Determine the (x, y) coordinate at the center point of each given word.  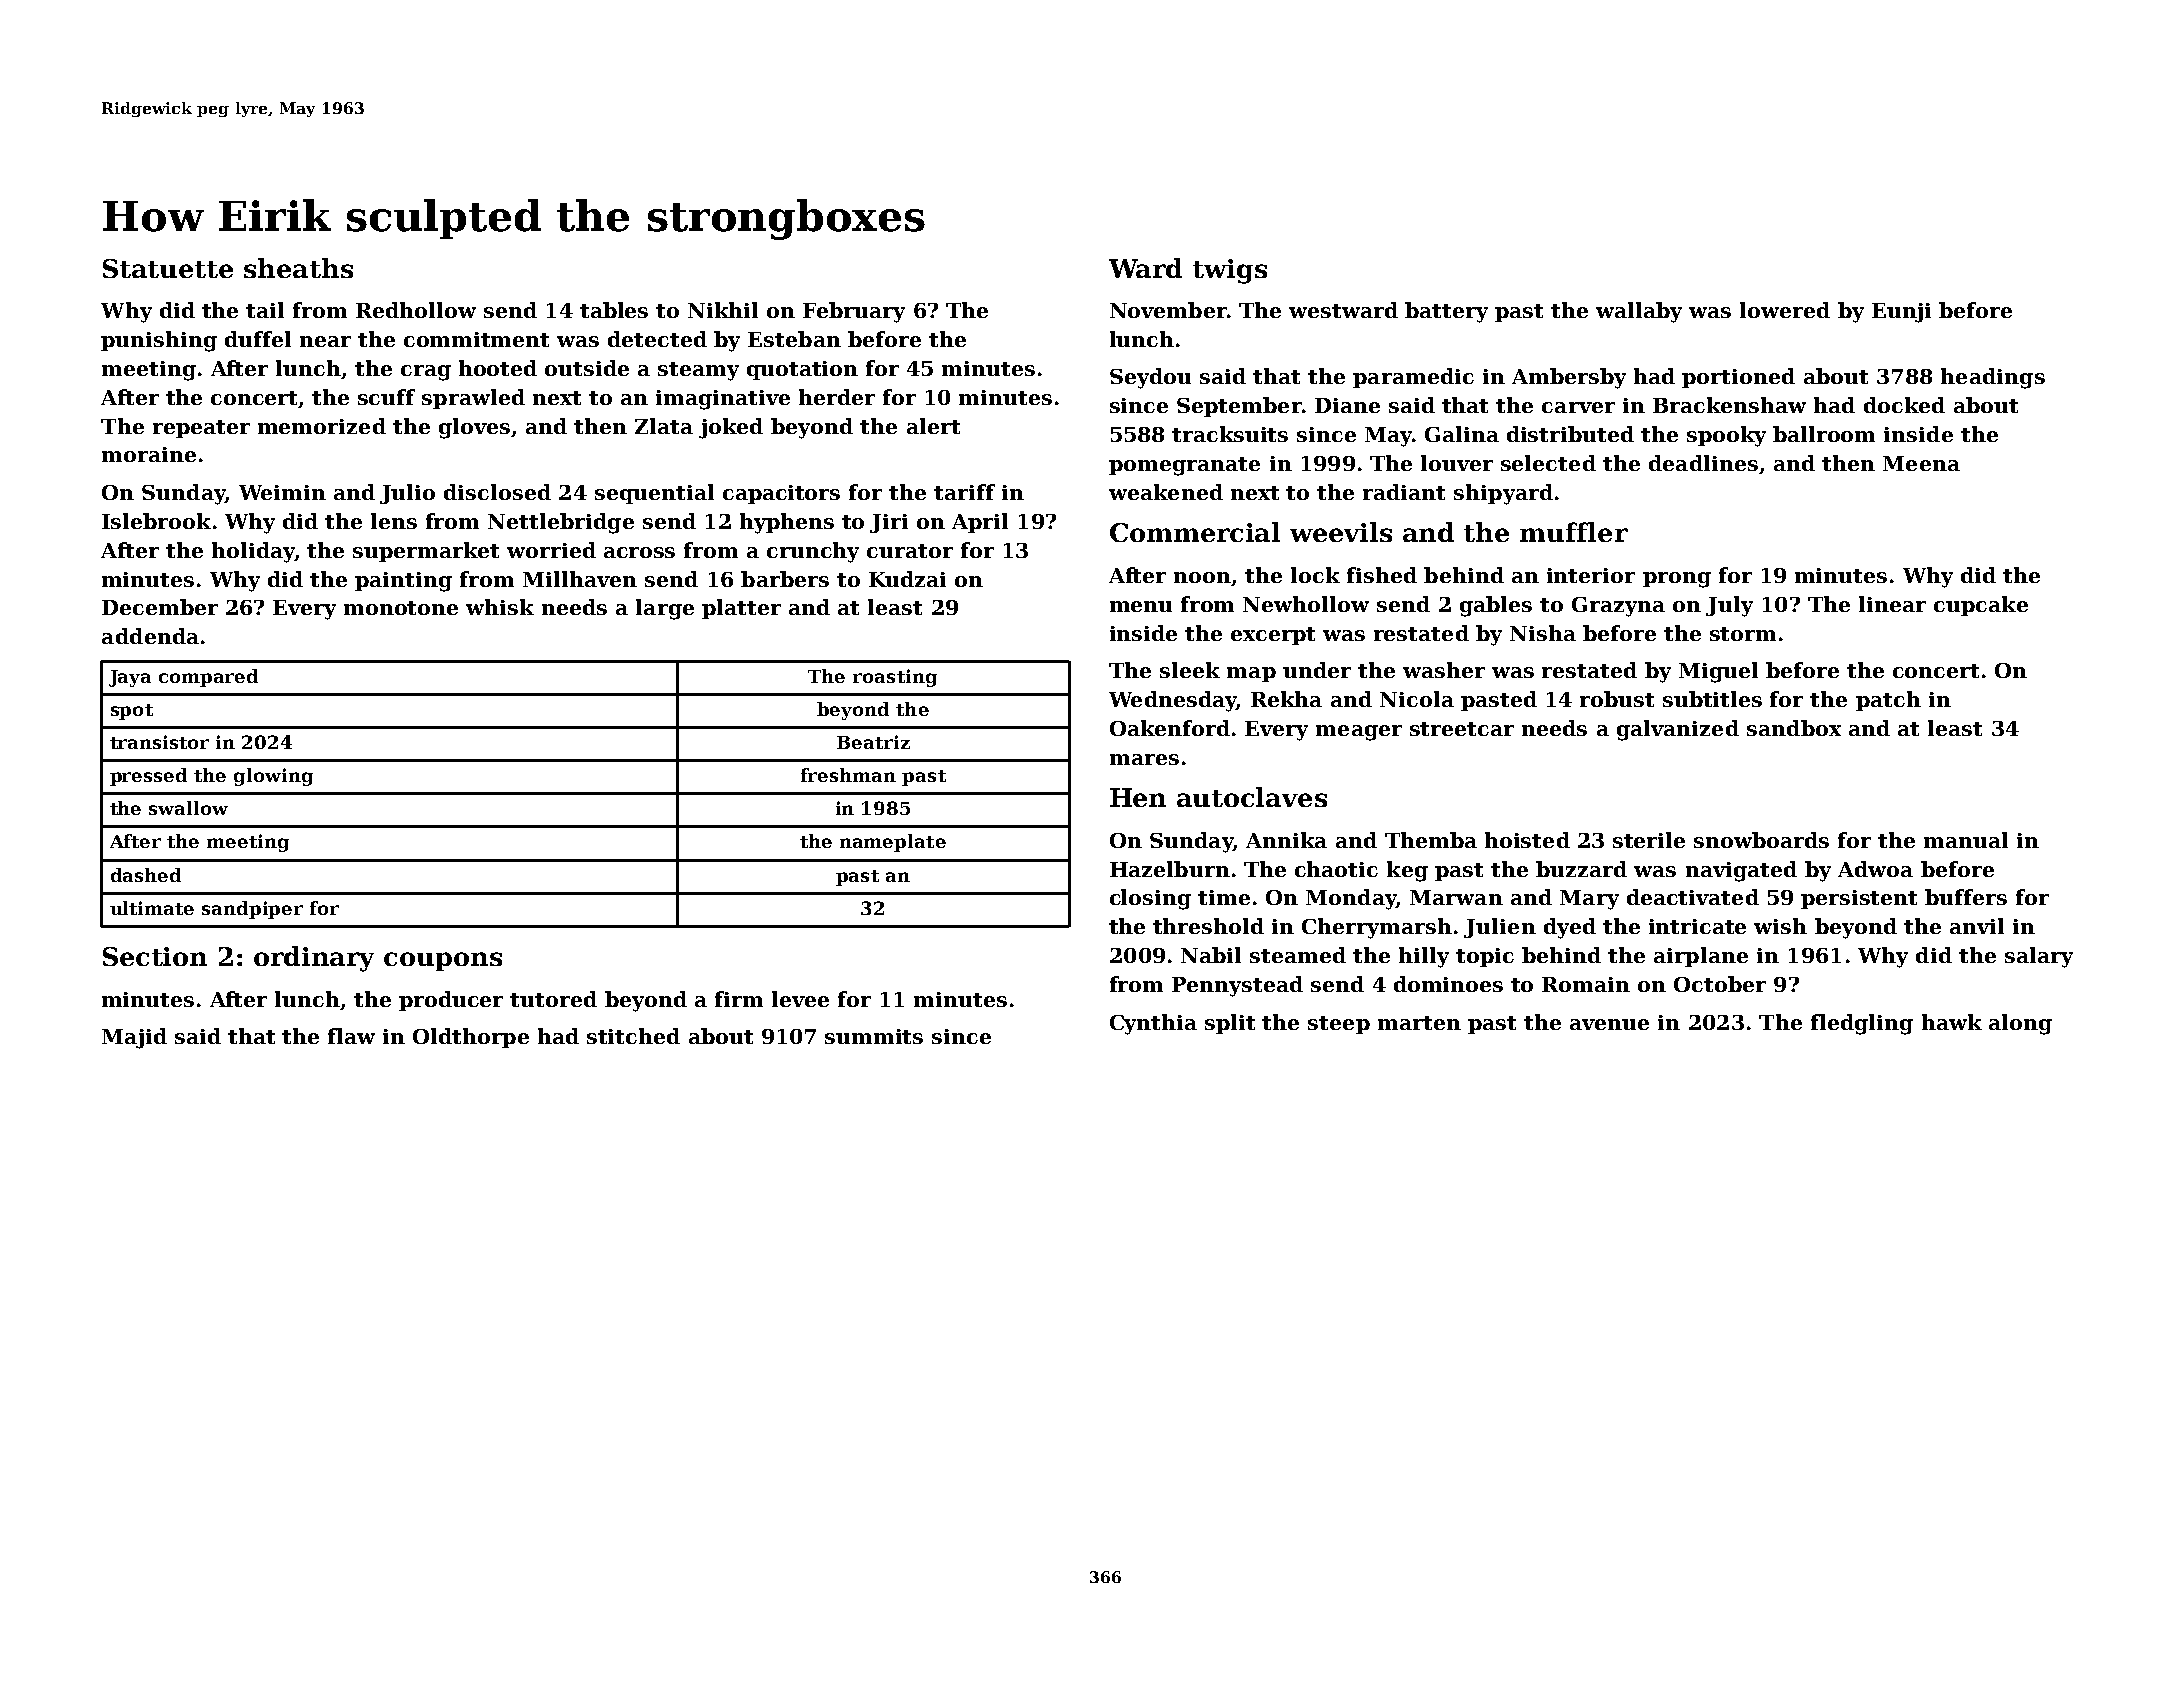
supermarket (426, 552)
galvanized (1678, 730)
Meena (1921, 463)
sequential (654, 494)
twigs (1230, 271)
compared (208, 678)
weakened (1166, 492)
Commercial (1195, 532)
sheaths (298, 268)
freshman (848, 775)
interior (1591, 575)
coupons (443, 961)
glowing (273, 777)
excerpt (1273, 636)
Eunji (1901, 313)
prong (1677, 580)
